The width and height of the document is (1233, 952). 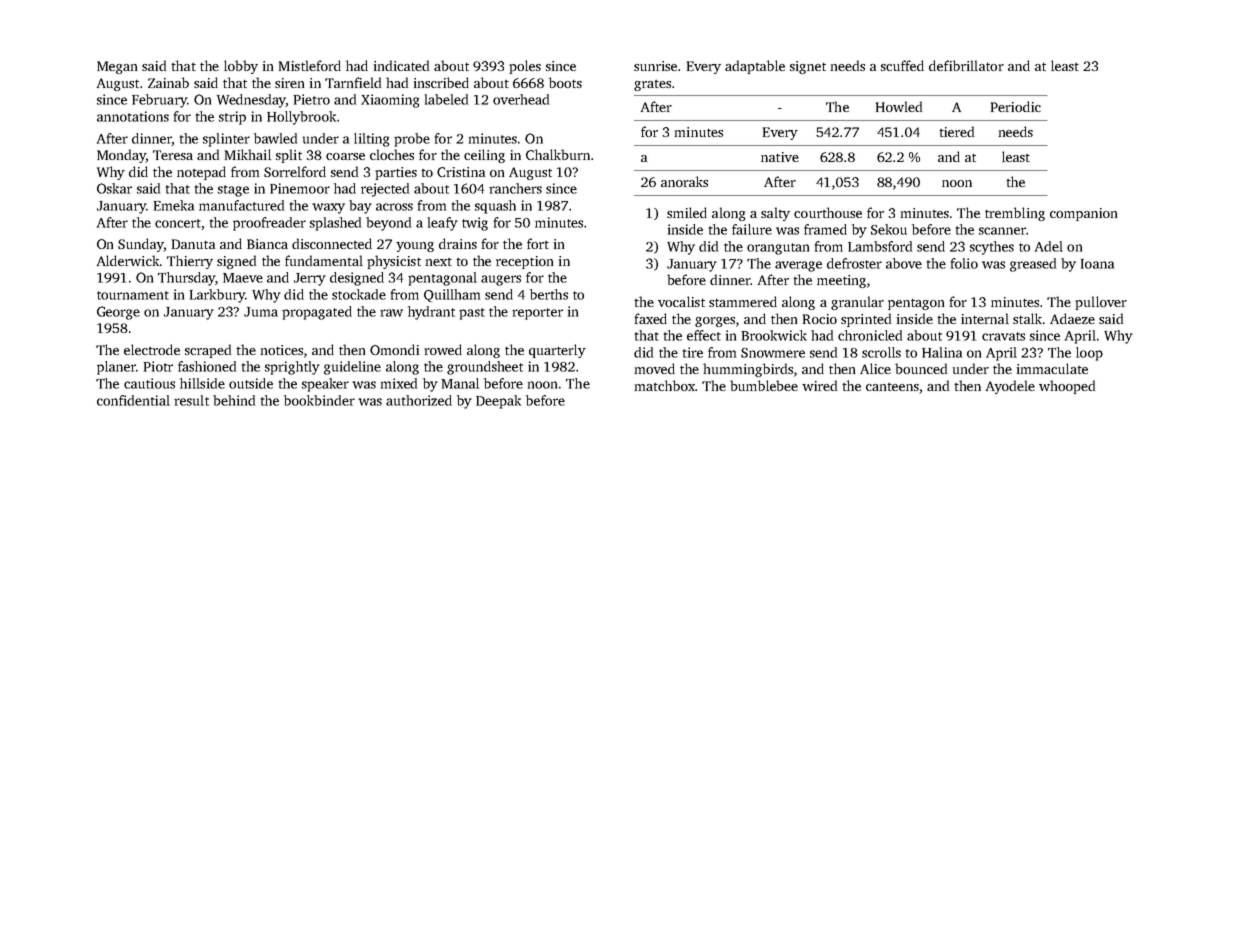 What do you see at coordinates (1016, 106) in the document?
I see `Periodic` at bounding box center [1016, 106].
